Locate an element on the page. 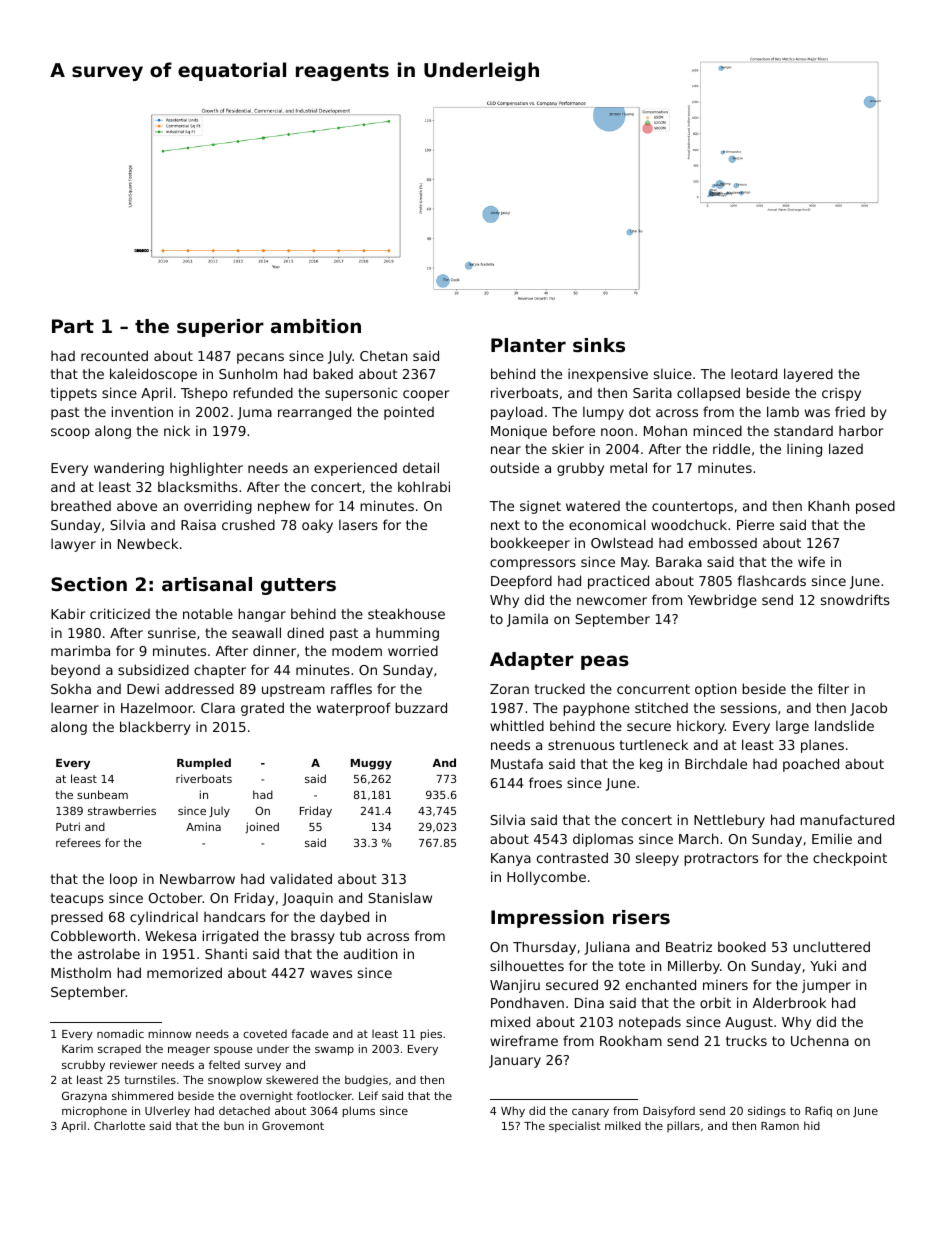  memorized is located at coordinates (184, 972).
